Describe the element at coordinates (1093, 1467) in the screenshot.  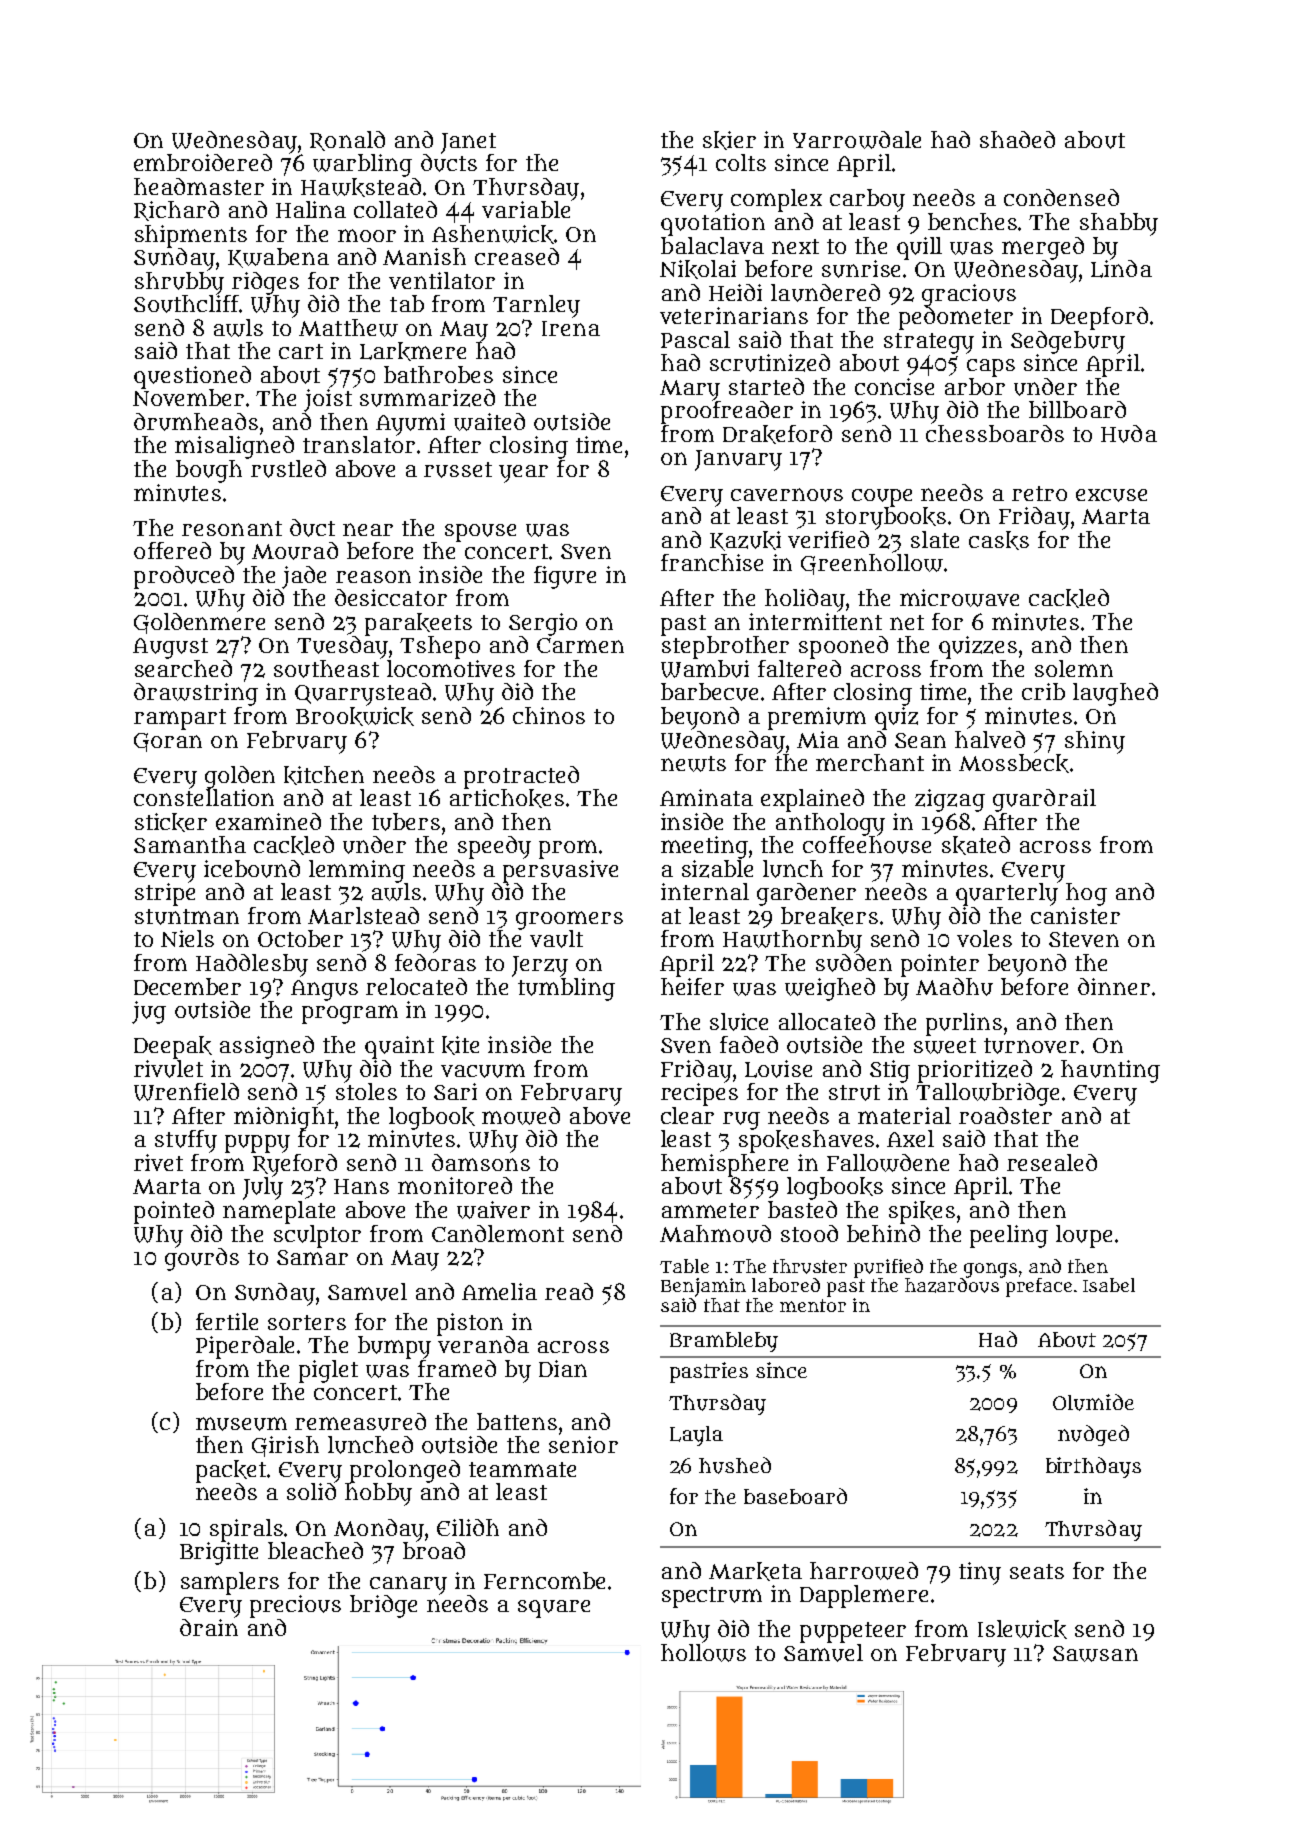
I see `birthdays` at that location.
